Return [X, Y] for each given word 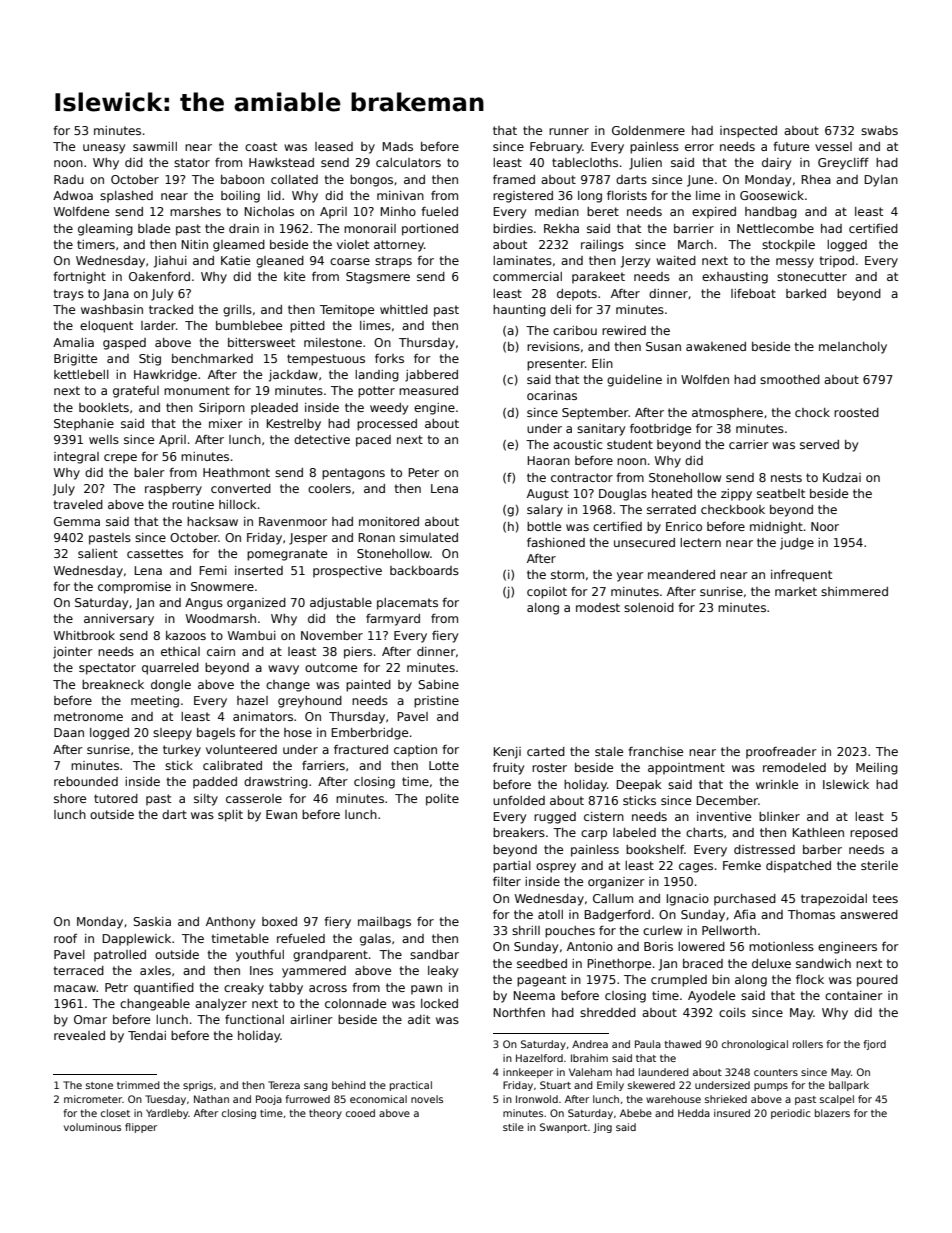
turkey [182, 751]
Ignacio [688, 900]
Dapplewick [137, 940]
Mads [398, 146]
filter [507, 881]
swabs [879, 130]
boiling [240, 197]
